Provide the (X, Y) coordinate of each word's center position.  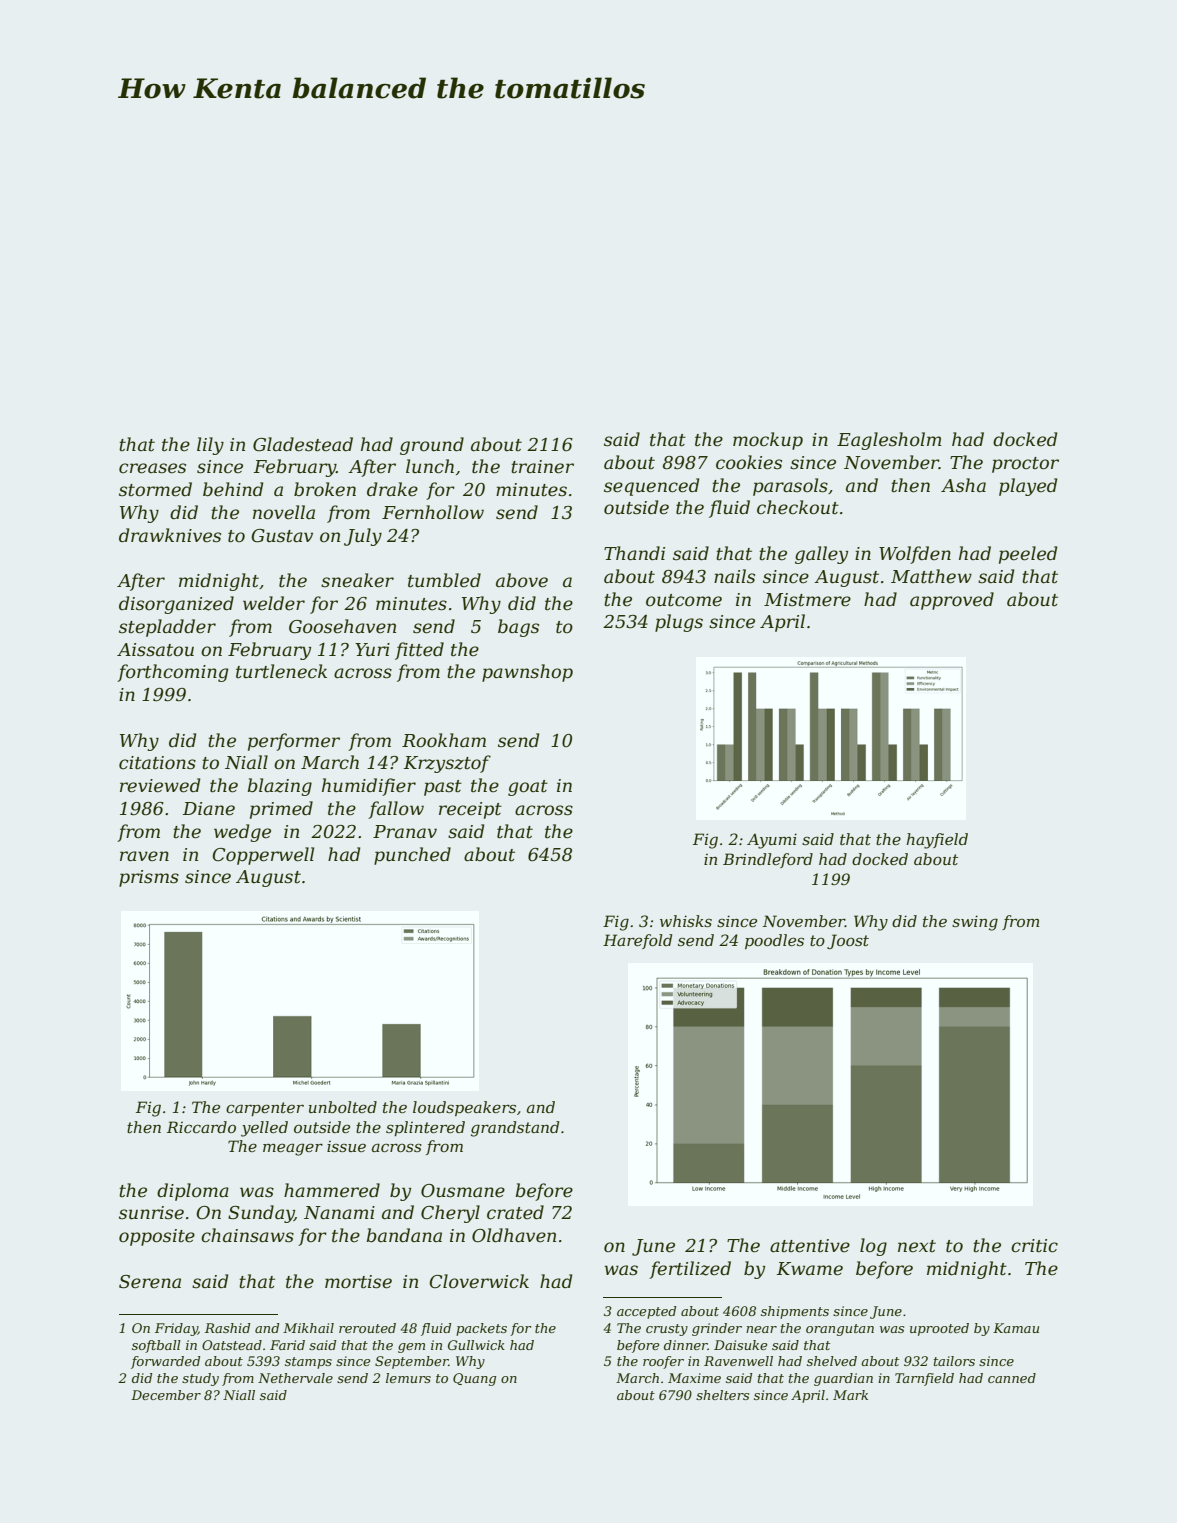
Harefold (637, 941)
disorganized (176, 605)
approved (952, 601)
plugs (679, 623)
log (873, 1247)
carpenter (265, 1109)
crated (515, 1212)
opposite (157, 1237)
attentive (810, 1246)
